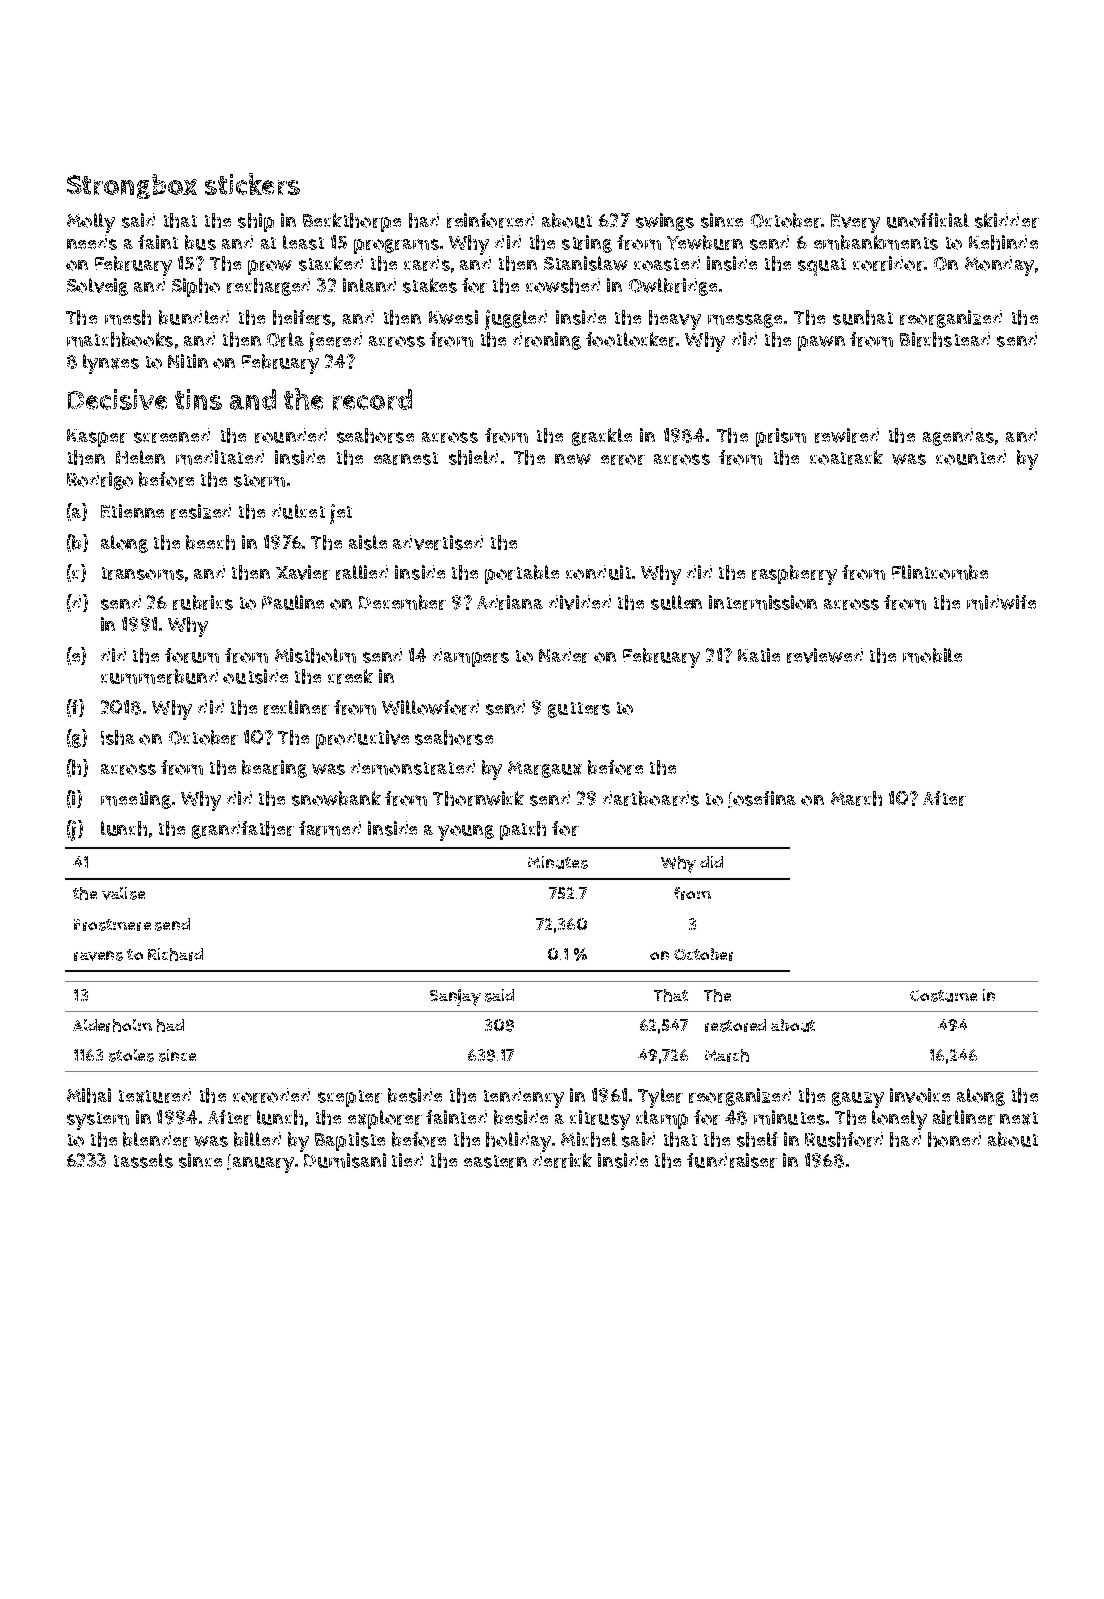 Image resolution: width=1104 pixels, height=1599 pixels. I want to click on Flintcombe, so click(940, 572).
